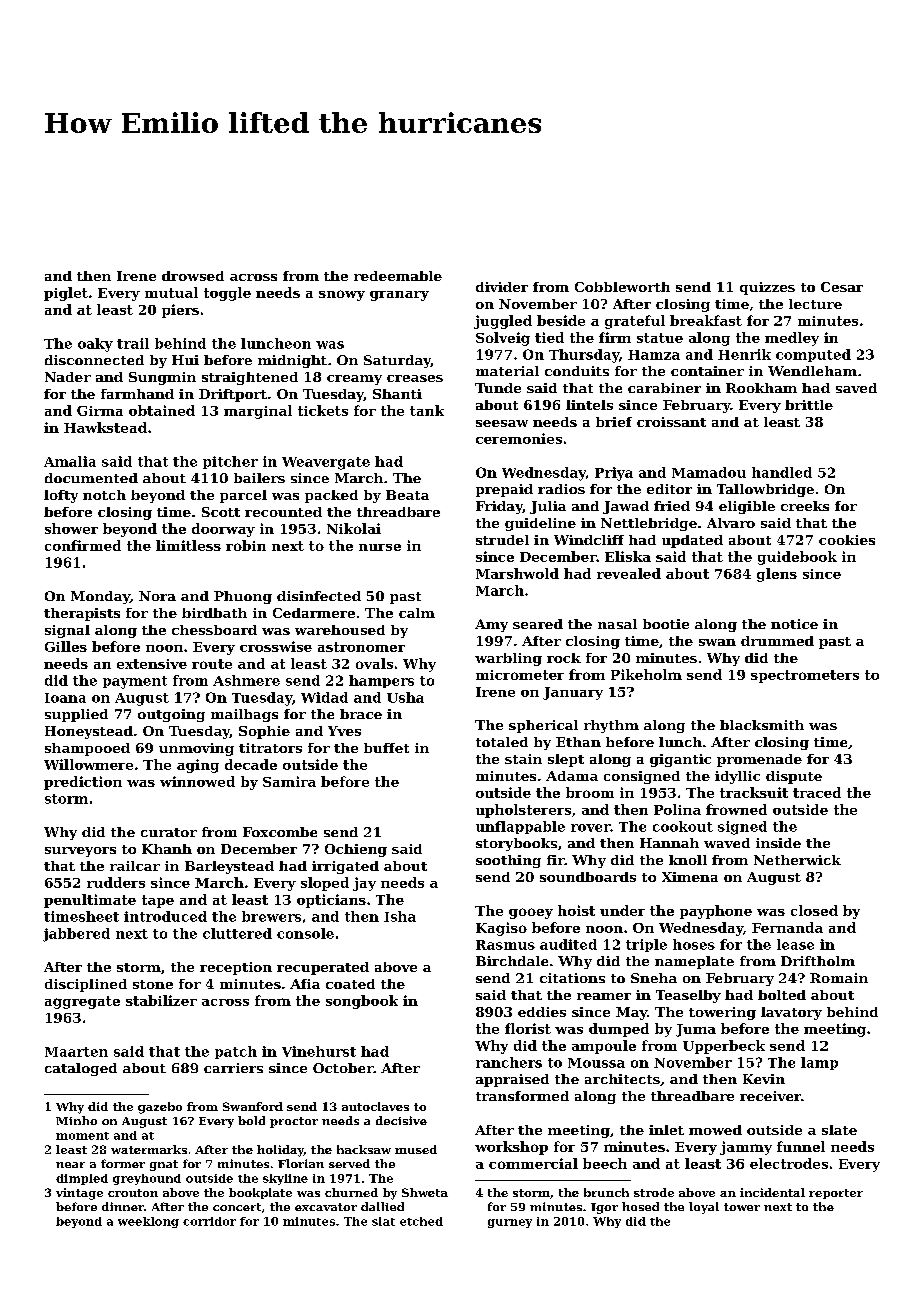 The image size is (924, 1308). Describe the element at coordinates (622, 287) in the image. I see `Cobbleworth` at that location.
